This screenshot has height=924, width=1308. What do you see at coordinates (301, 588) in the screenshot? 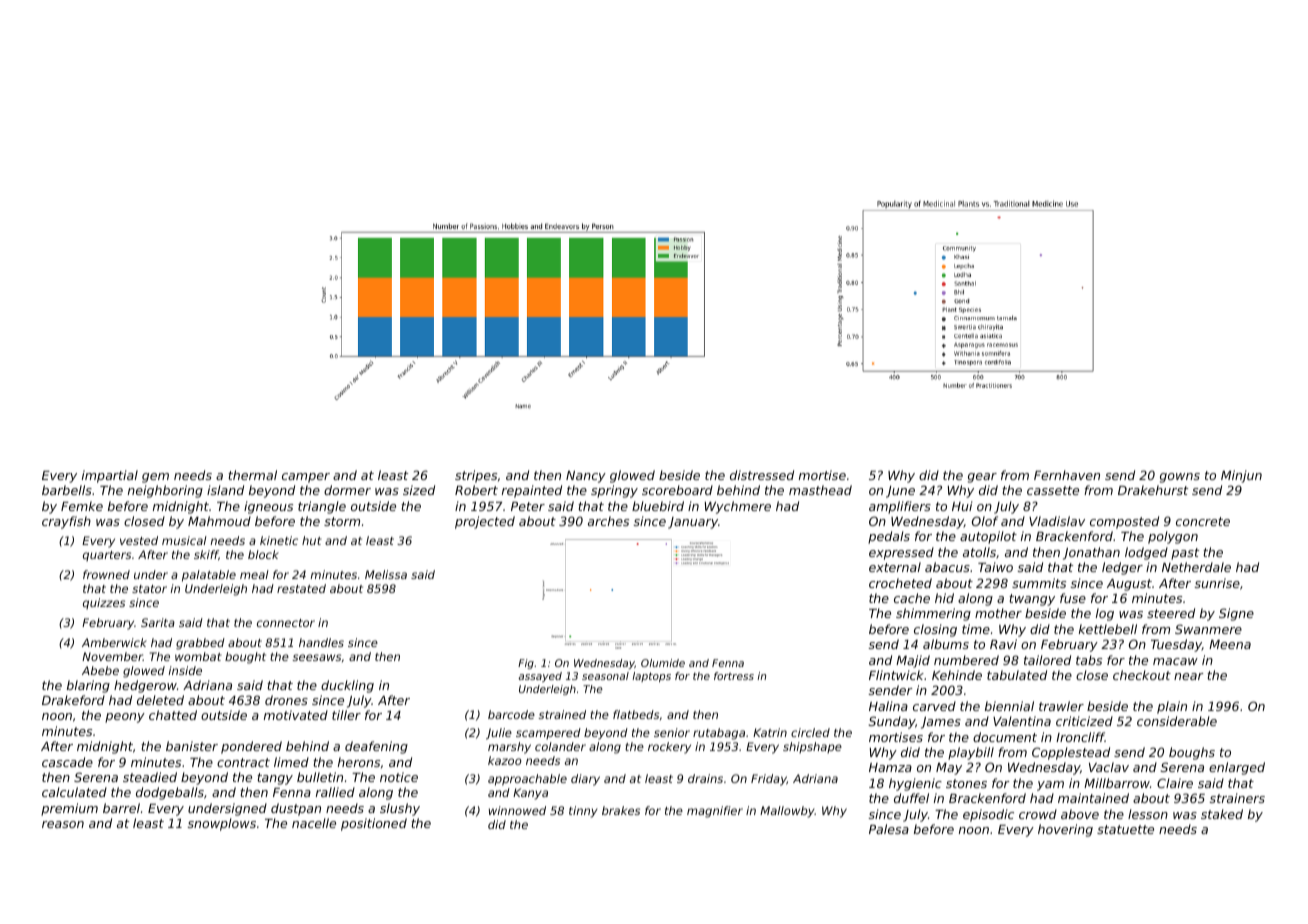
I see `restated` at bounding box center [301, 588].
